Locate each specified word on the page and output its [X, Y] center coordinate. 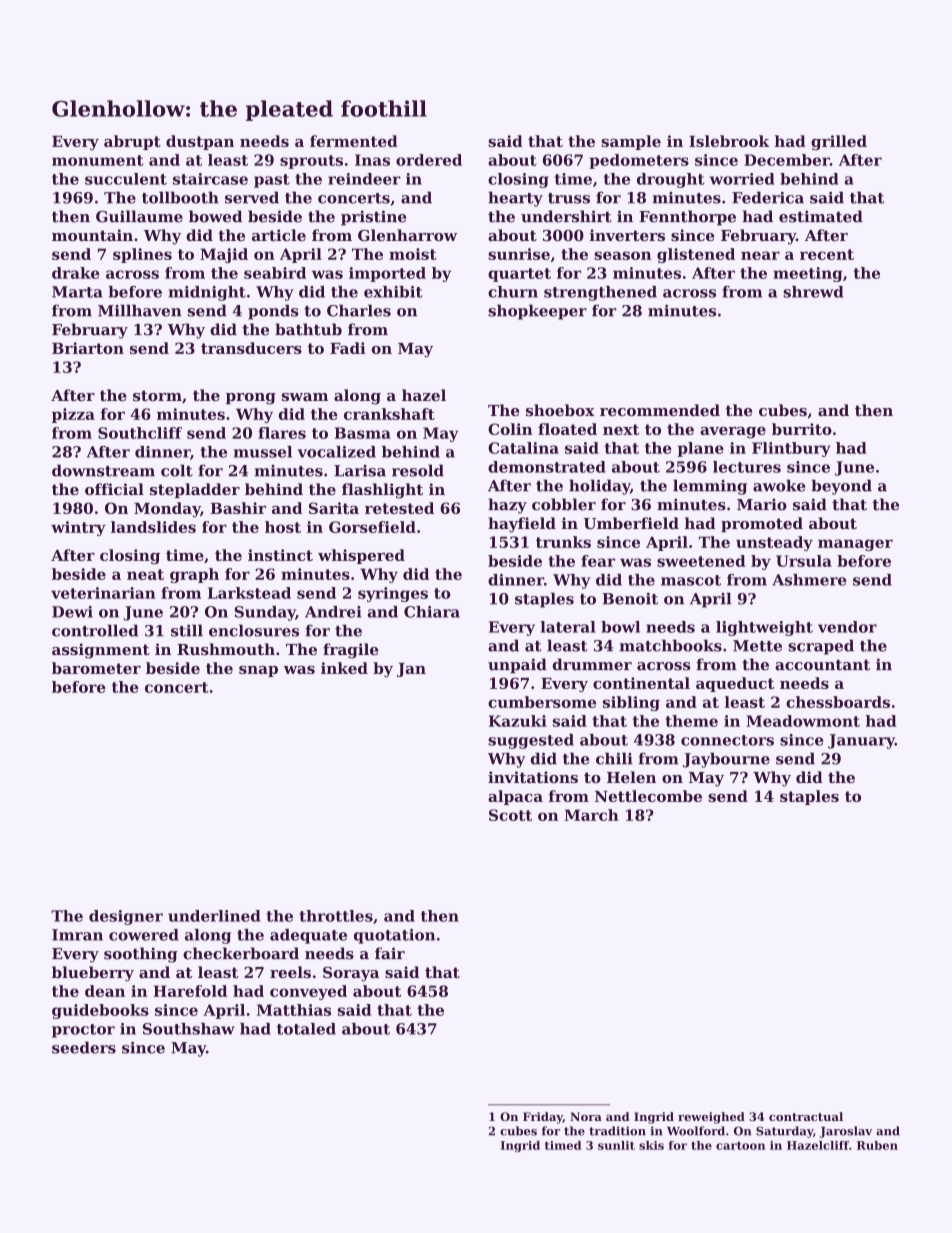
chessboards [838, 702]
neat [145, 574]
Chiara [432, 612]
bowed [215, 216]
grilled [839, 142]
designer [126, 917]
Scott [510, 815]
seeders [84, 1047]
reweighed [711, 1118]
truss [569, 198]
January [861, 741]
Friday [543, 1118]
